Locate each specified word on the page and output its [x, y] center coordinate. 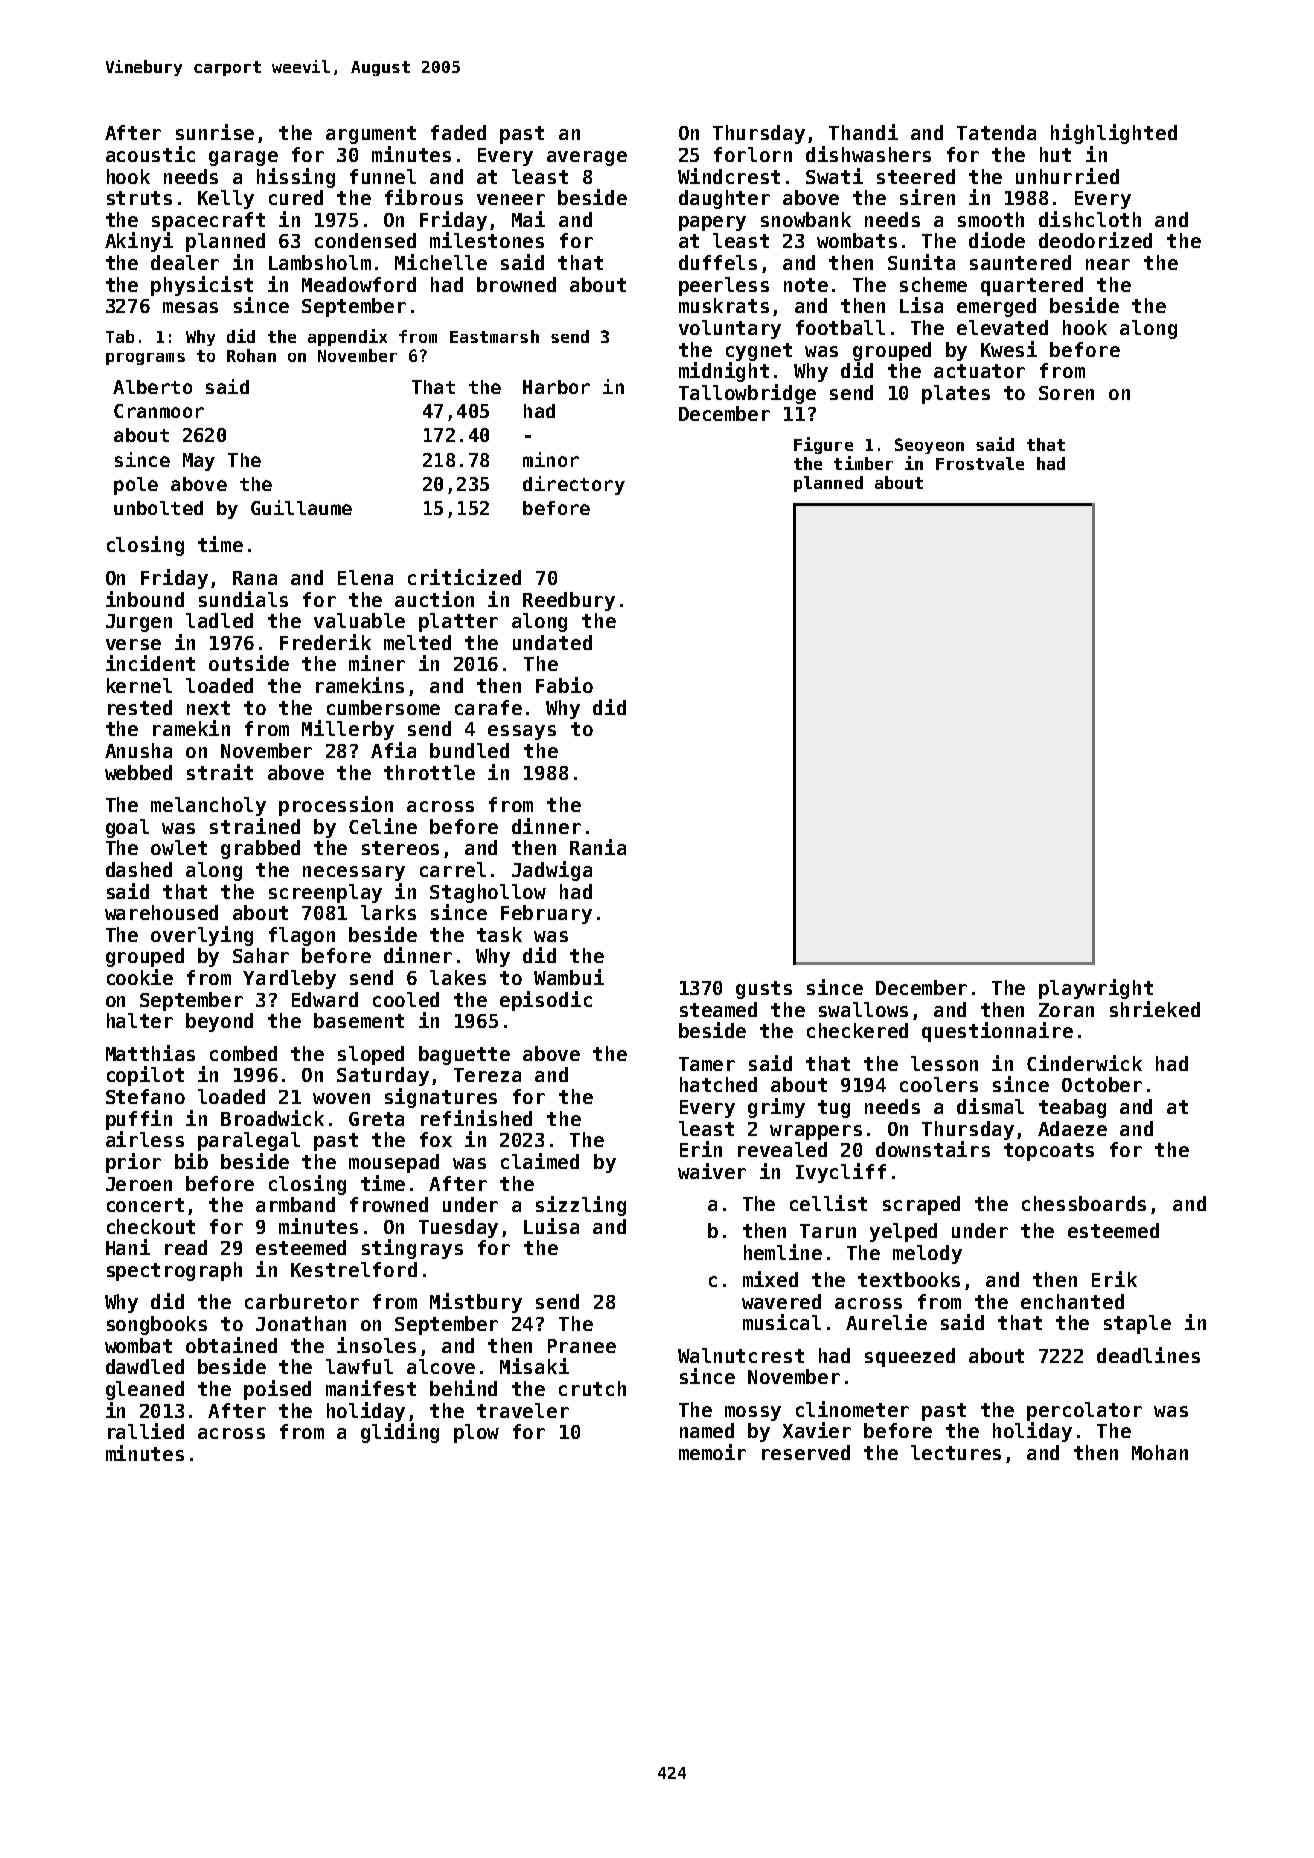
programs [145, 359]
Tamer [707, 1064]
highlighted [1114, 134]
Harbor [556, 387]
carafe [488, 707]
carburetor [302, 1301]
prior [133, 1163]
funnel [383, 176]
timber [863, 463]
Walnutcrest [741, 1355]
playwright [1096, 989]
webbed [138, 772]
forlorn [753, 154]
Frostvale [980, 463]
